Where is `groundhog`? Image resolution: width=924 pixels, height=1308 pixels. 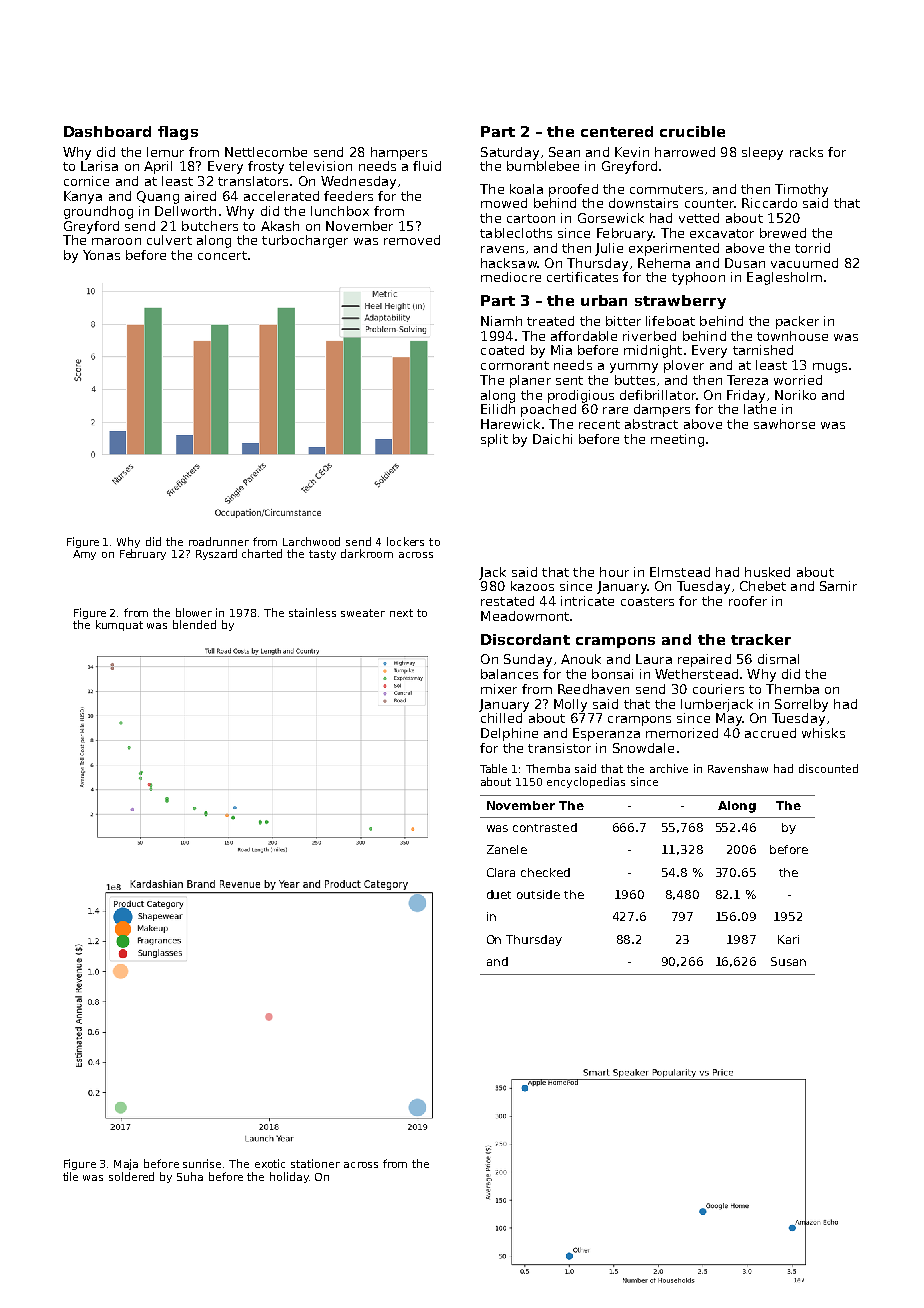 groundhog is located at coordinates (98, 212).
